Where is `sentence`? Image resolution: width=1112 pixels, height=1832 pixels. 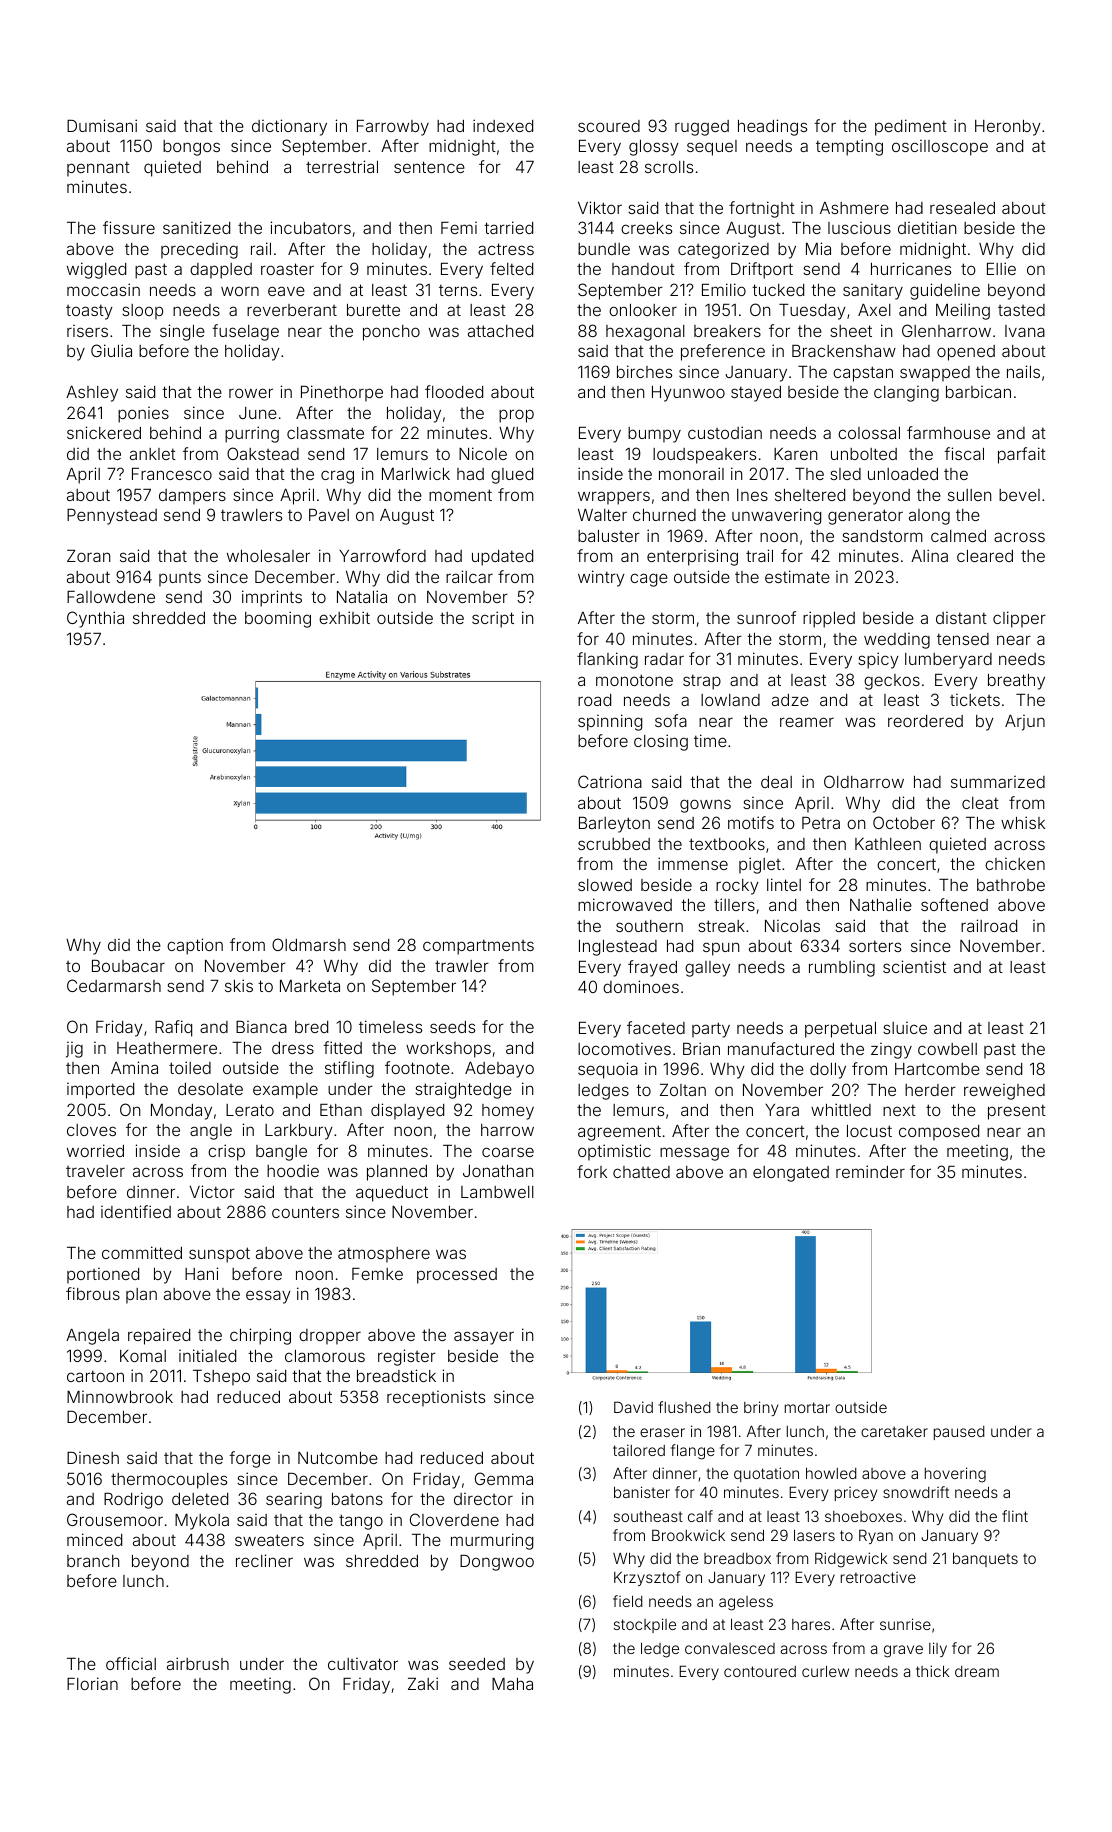 sentence is located at coordinates (429, 167).
